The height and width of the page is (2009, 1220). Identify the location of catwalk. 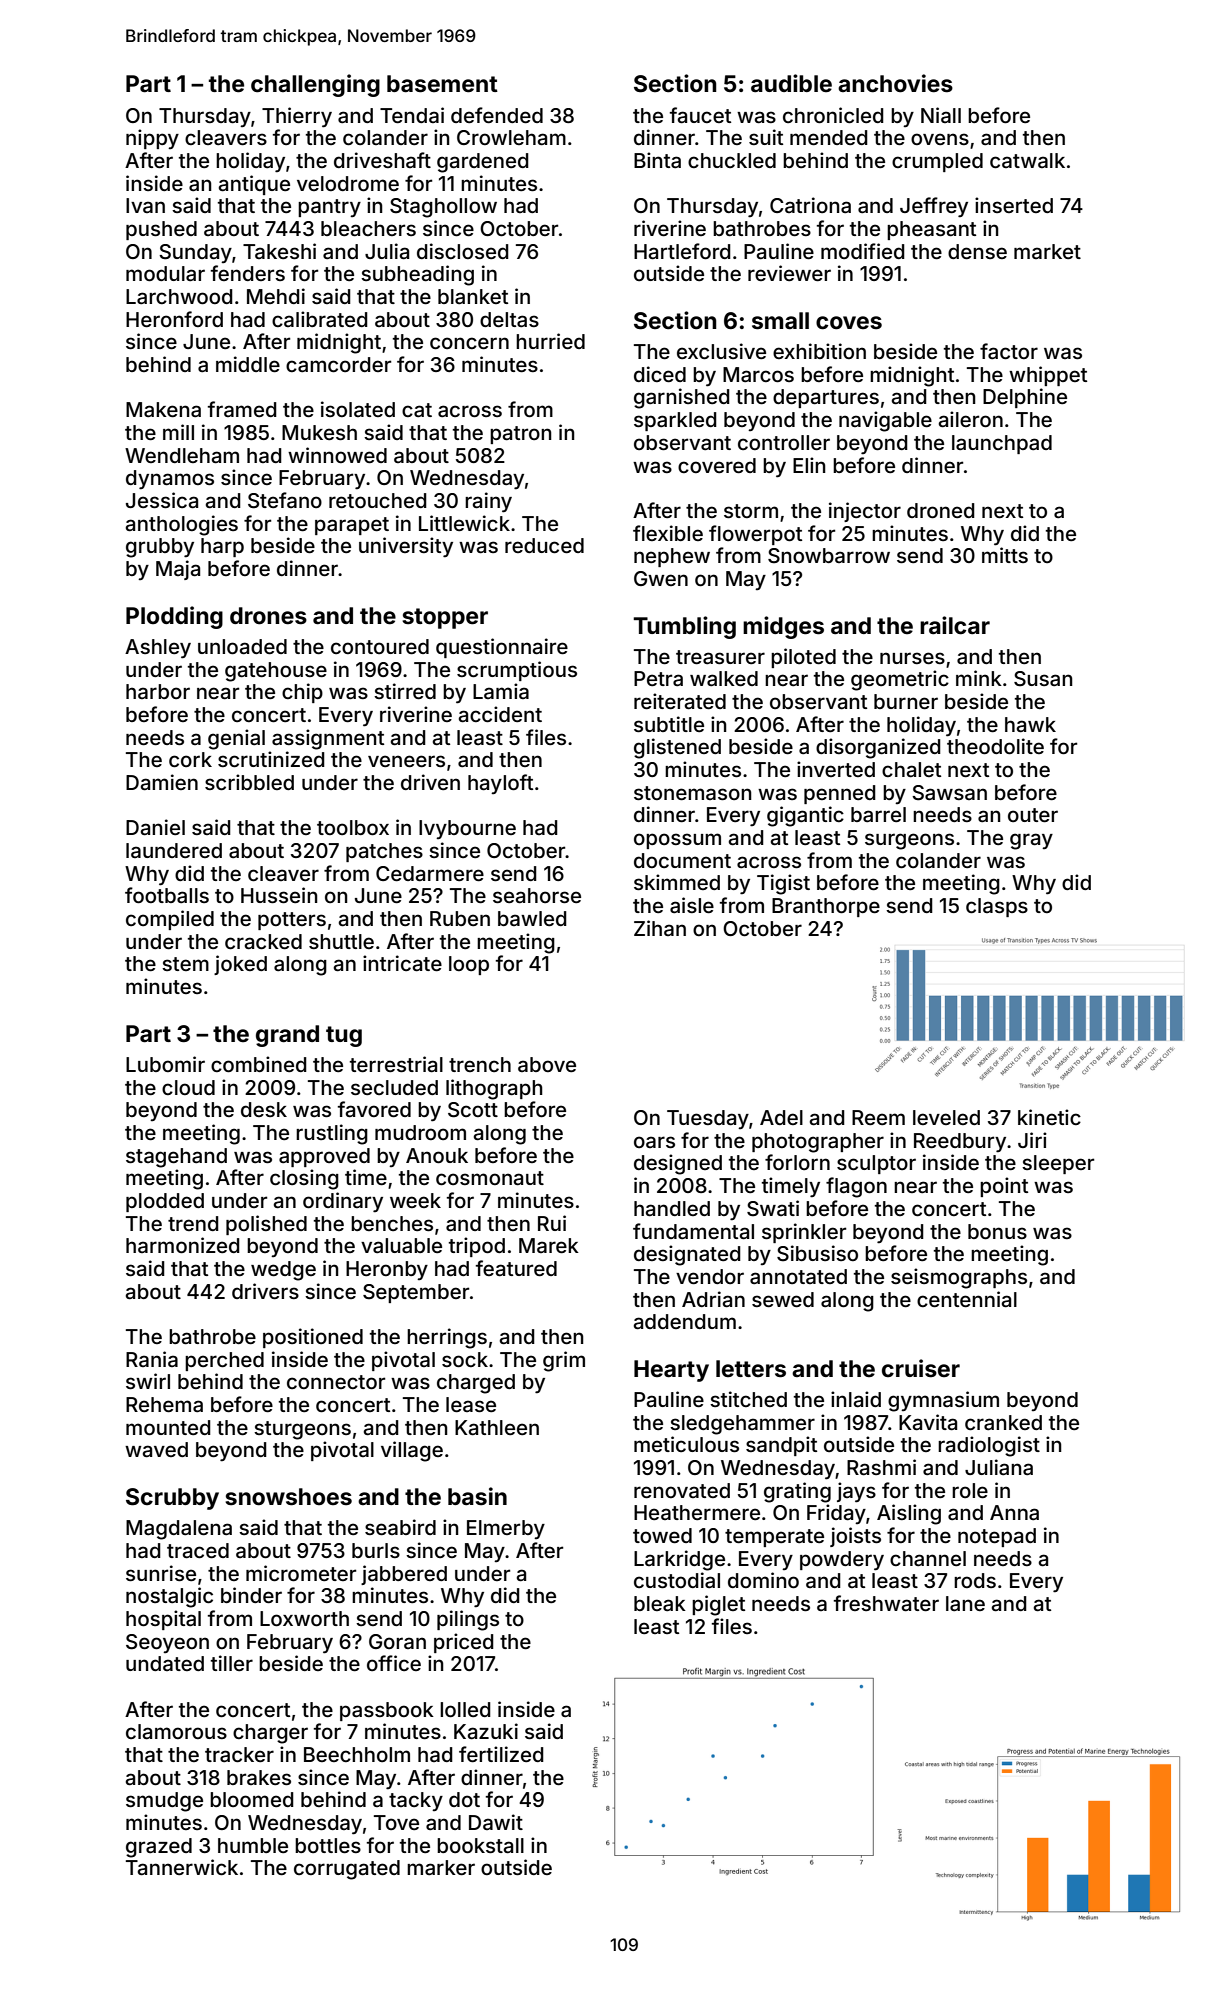
(1027, 160).
